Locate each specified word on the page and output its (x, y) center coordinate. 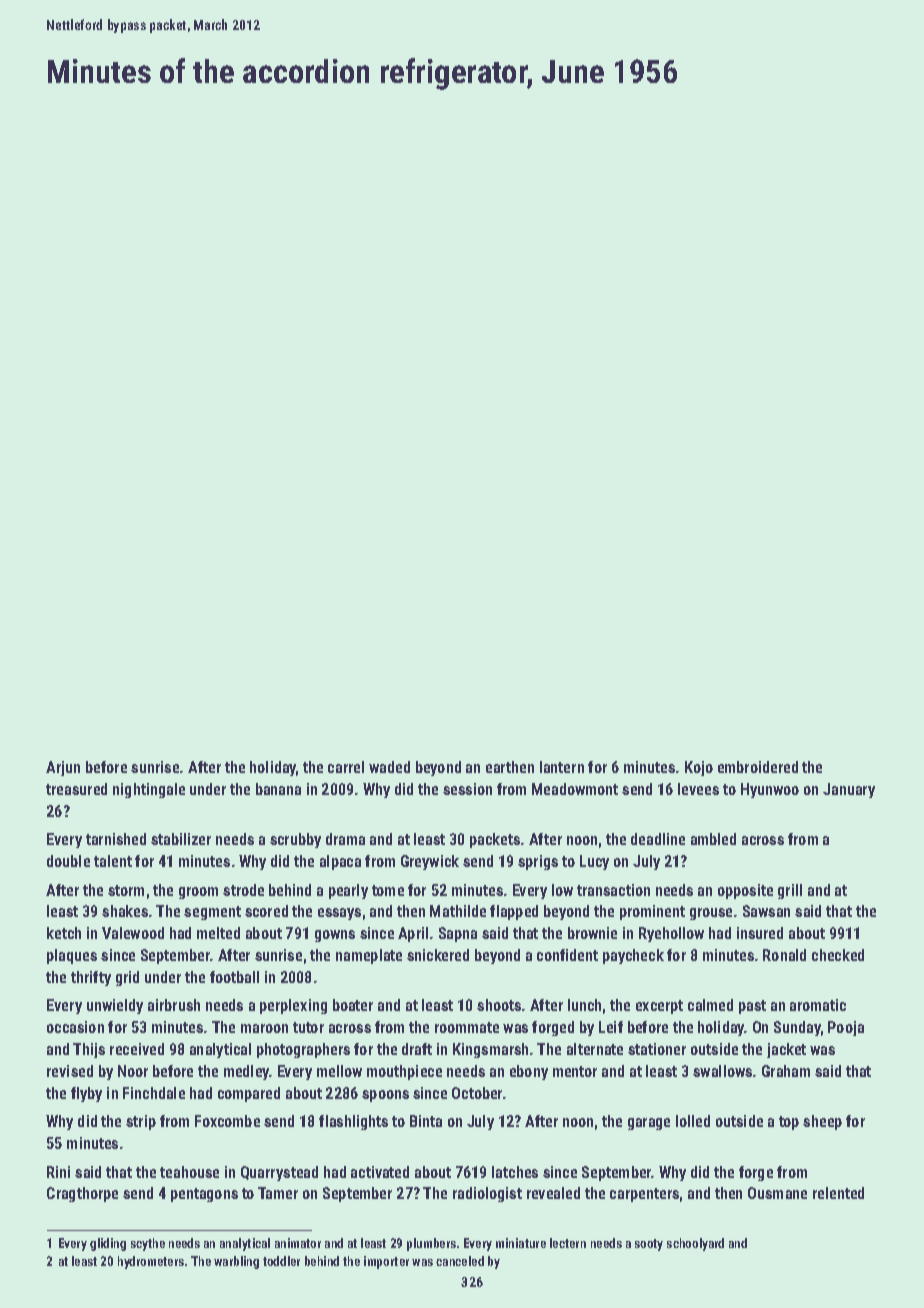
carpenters (644, 1195)
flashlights (353, 1122)
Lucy (594, 862)
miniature (521, 1243)
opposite (745, 891)
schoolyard (695, 1244)
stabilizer (181, 839)
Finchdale (154, 1093)
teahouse (189, 1172)
